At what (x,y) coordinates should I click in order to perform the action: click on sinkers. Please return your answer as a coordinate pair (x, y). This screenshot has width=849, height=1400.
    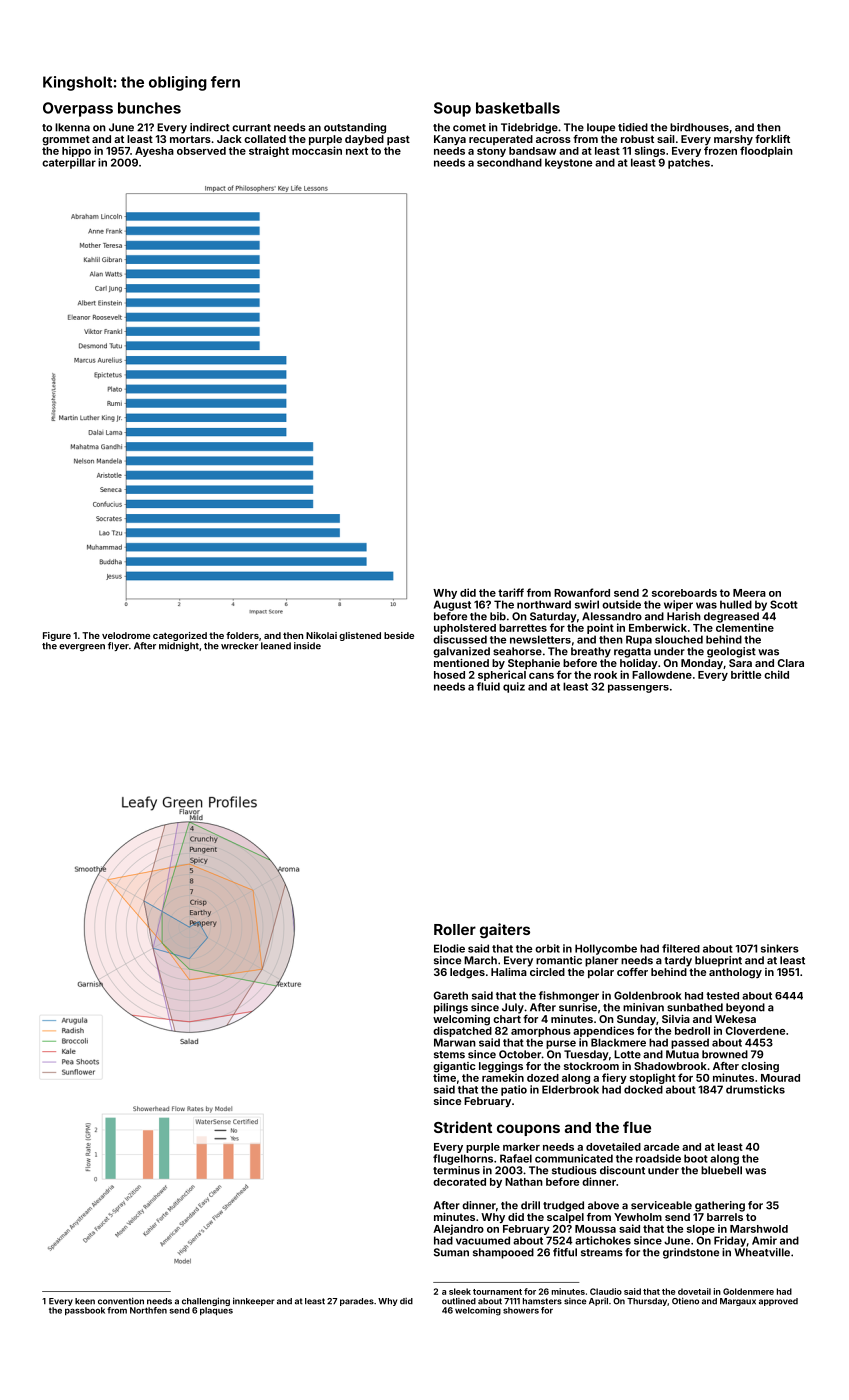
    Looking at the image, I should click on (780, 948).
